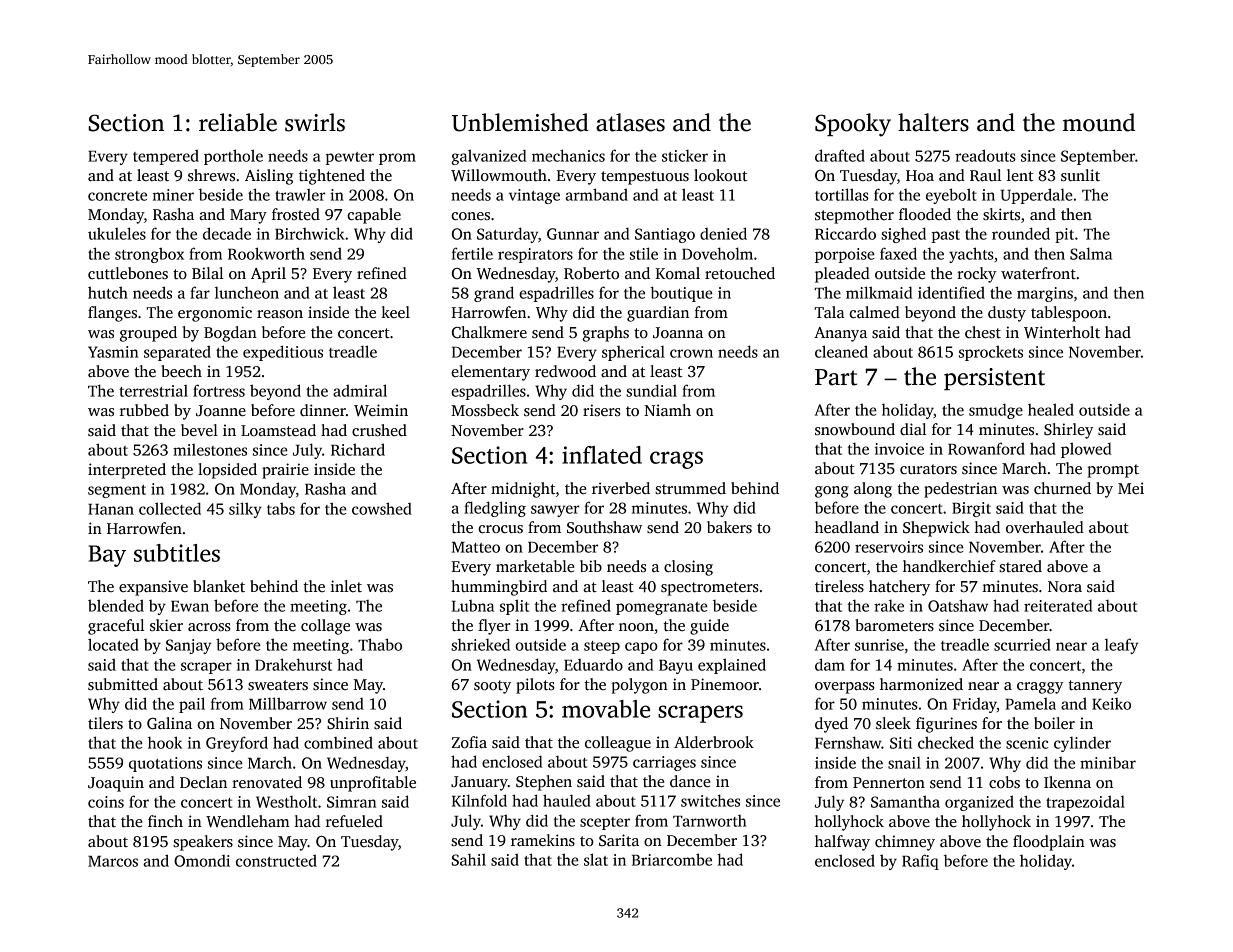  What do you see at coordinates (127, 471) in the screenshot?
I see `interpreted` at bounding box center [127, 471].
